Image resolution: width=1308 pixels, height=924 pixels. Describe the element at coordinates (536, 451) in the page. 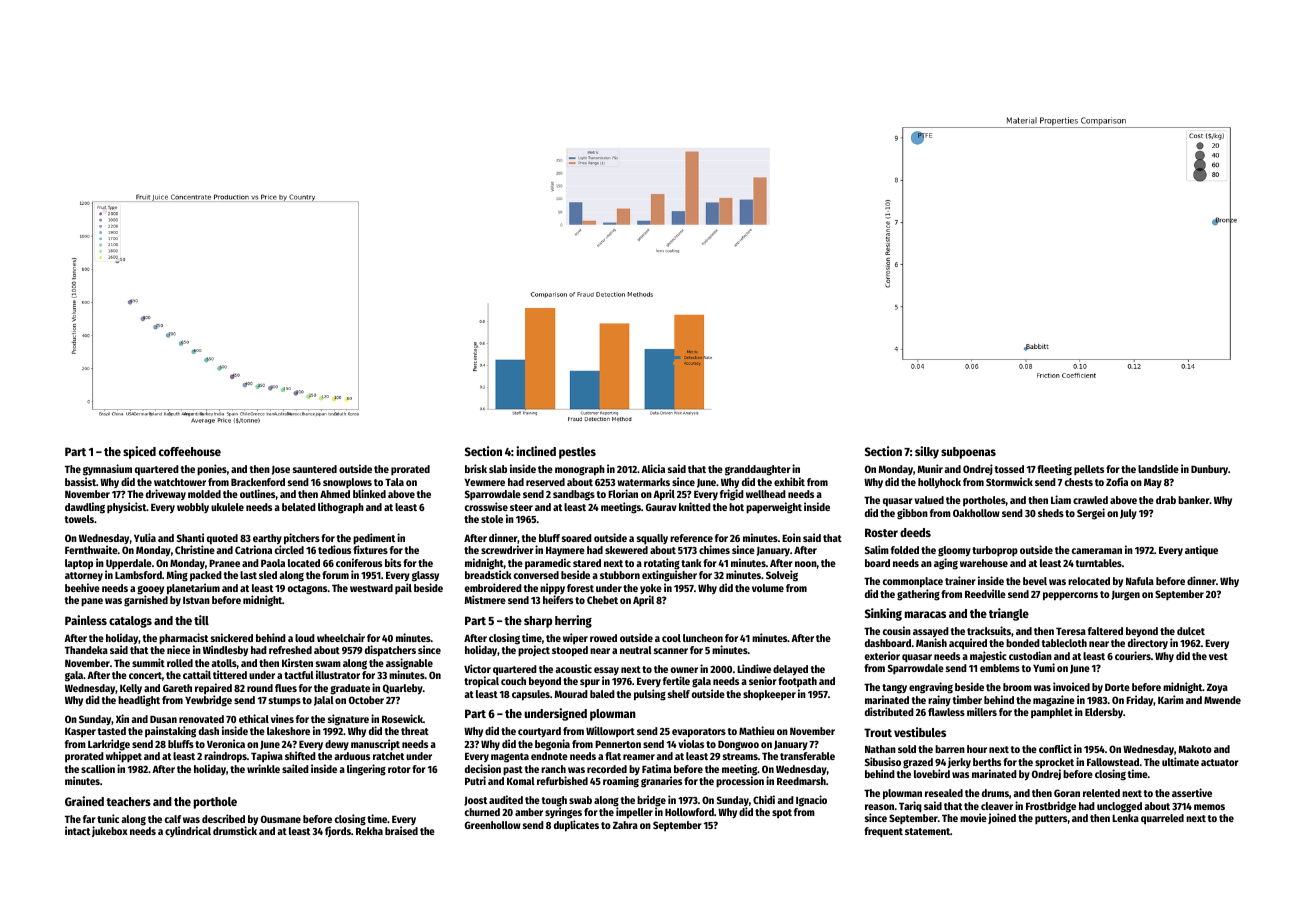

I see `inclined` at that location.
